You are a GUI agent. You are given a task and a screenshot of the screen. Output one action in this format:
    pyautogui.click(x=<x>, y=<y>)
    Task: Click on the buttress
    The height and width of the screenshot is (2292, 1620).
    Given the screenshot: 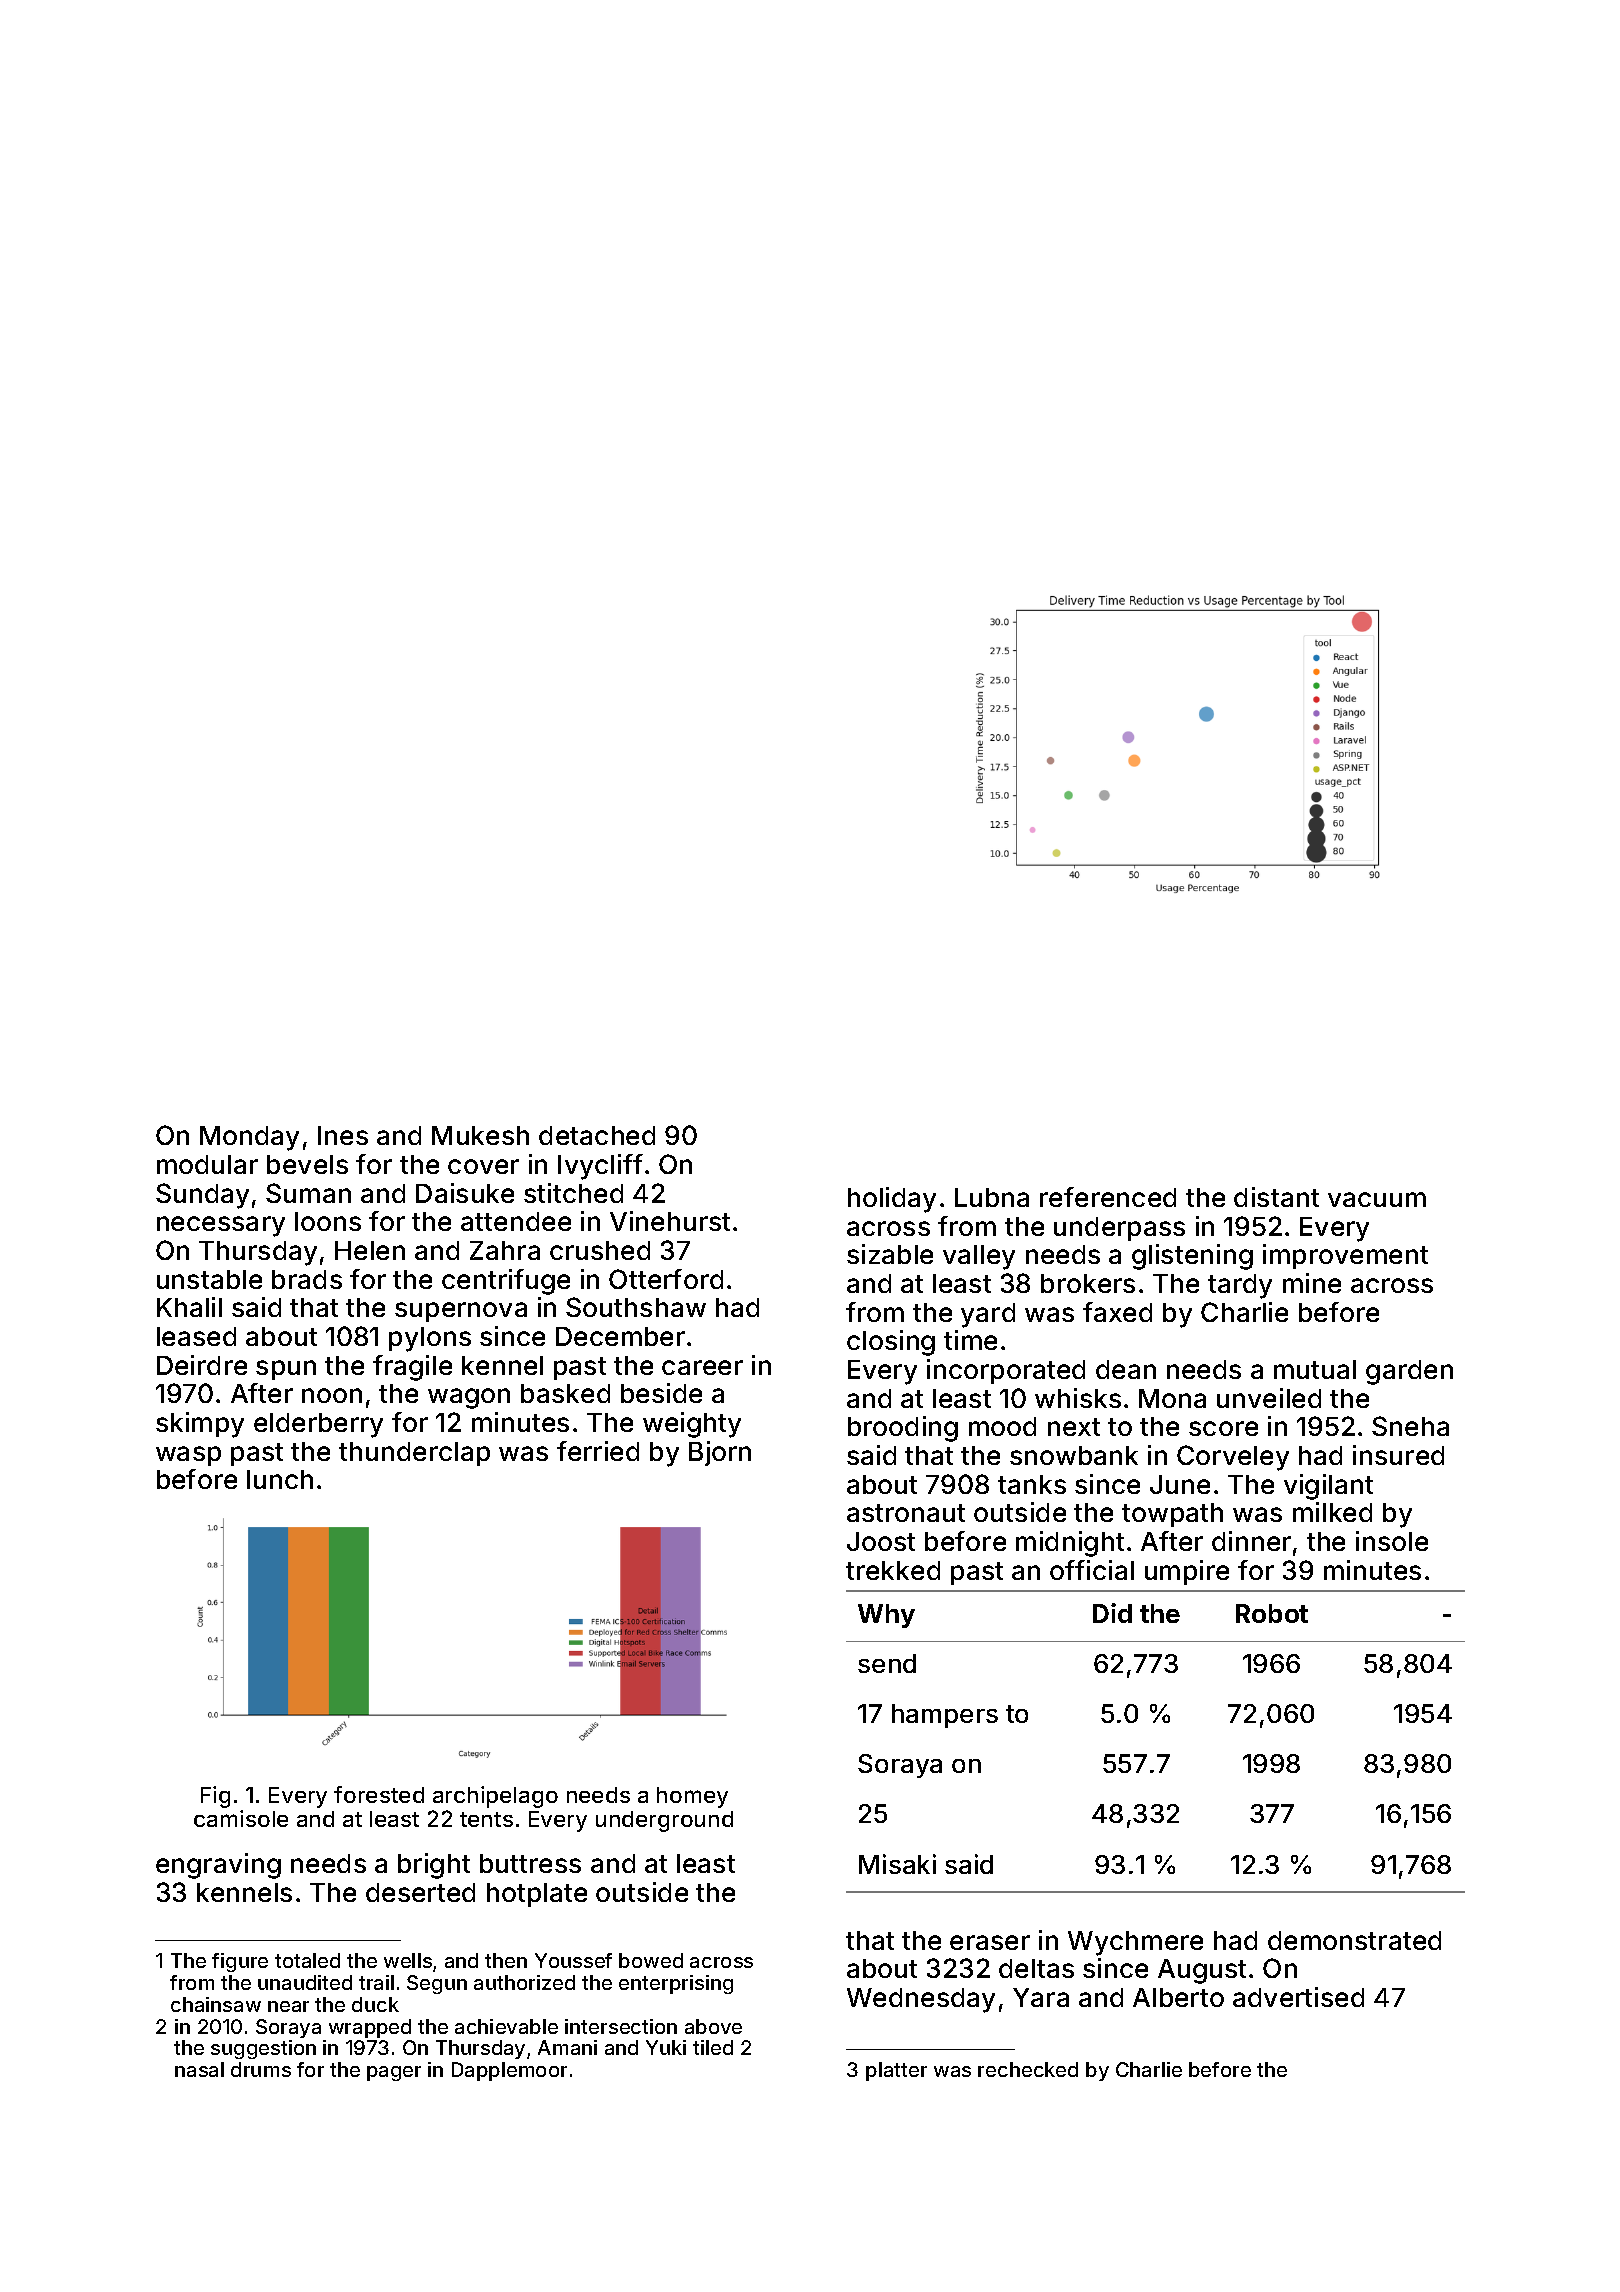 What is the action you would take?
    pyautogui.click(x=530, y=1863)
